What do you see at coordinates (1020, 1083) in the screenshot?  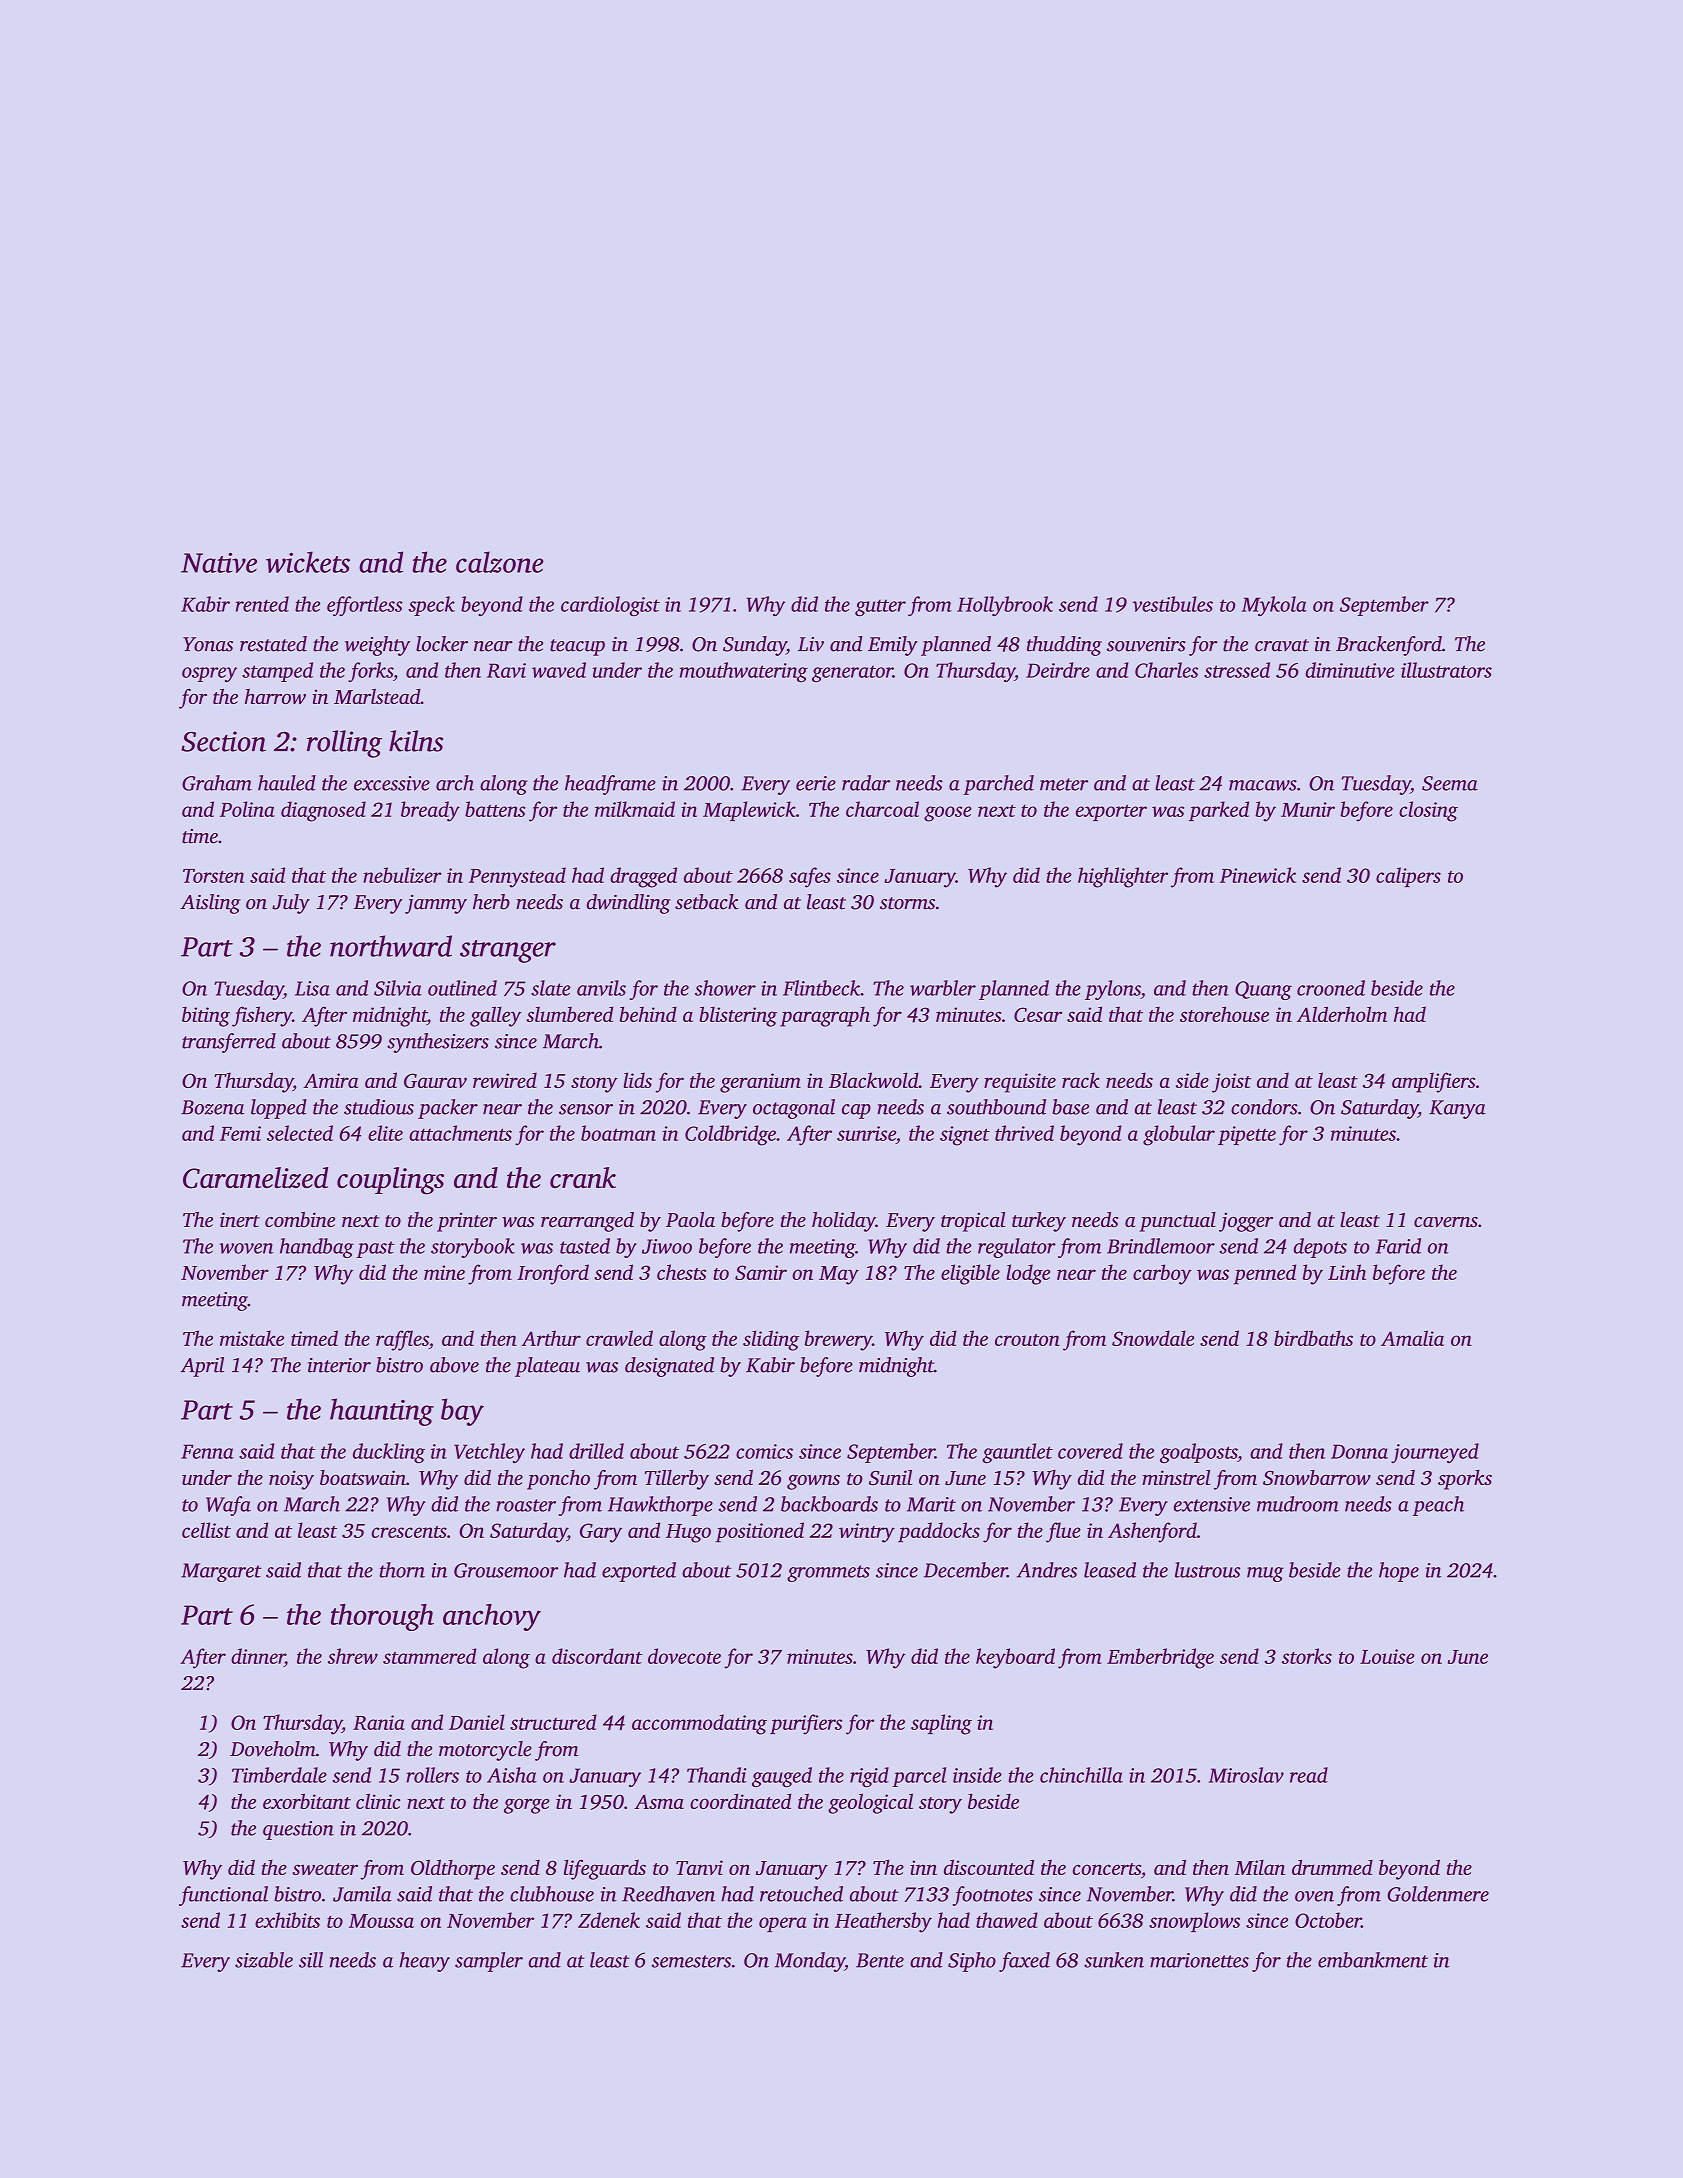 I see `requisite` at bounding box center [1020, 1083].
